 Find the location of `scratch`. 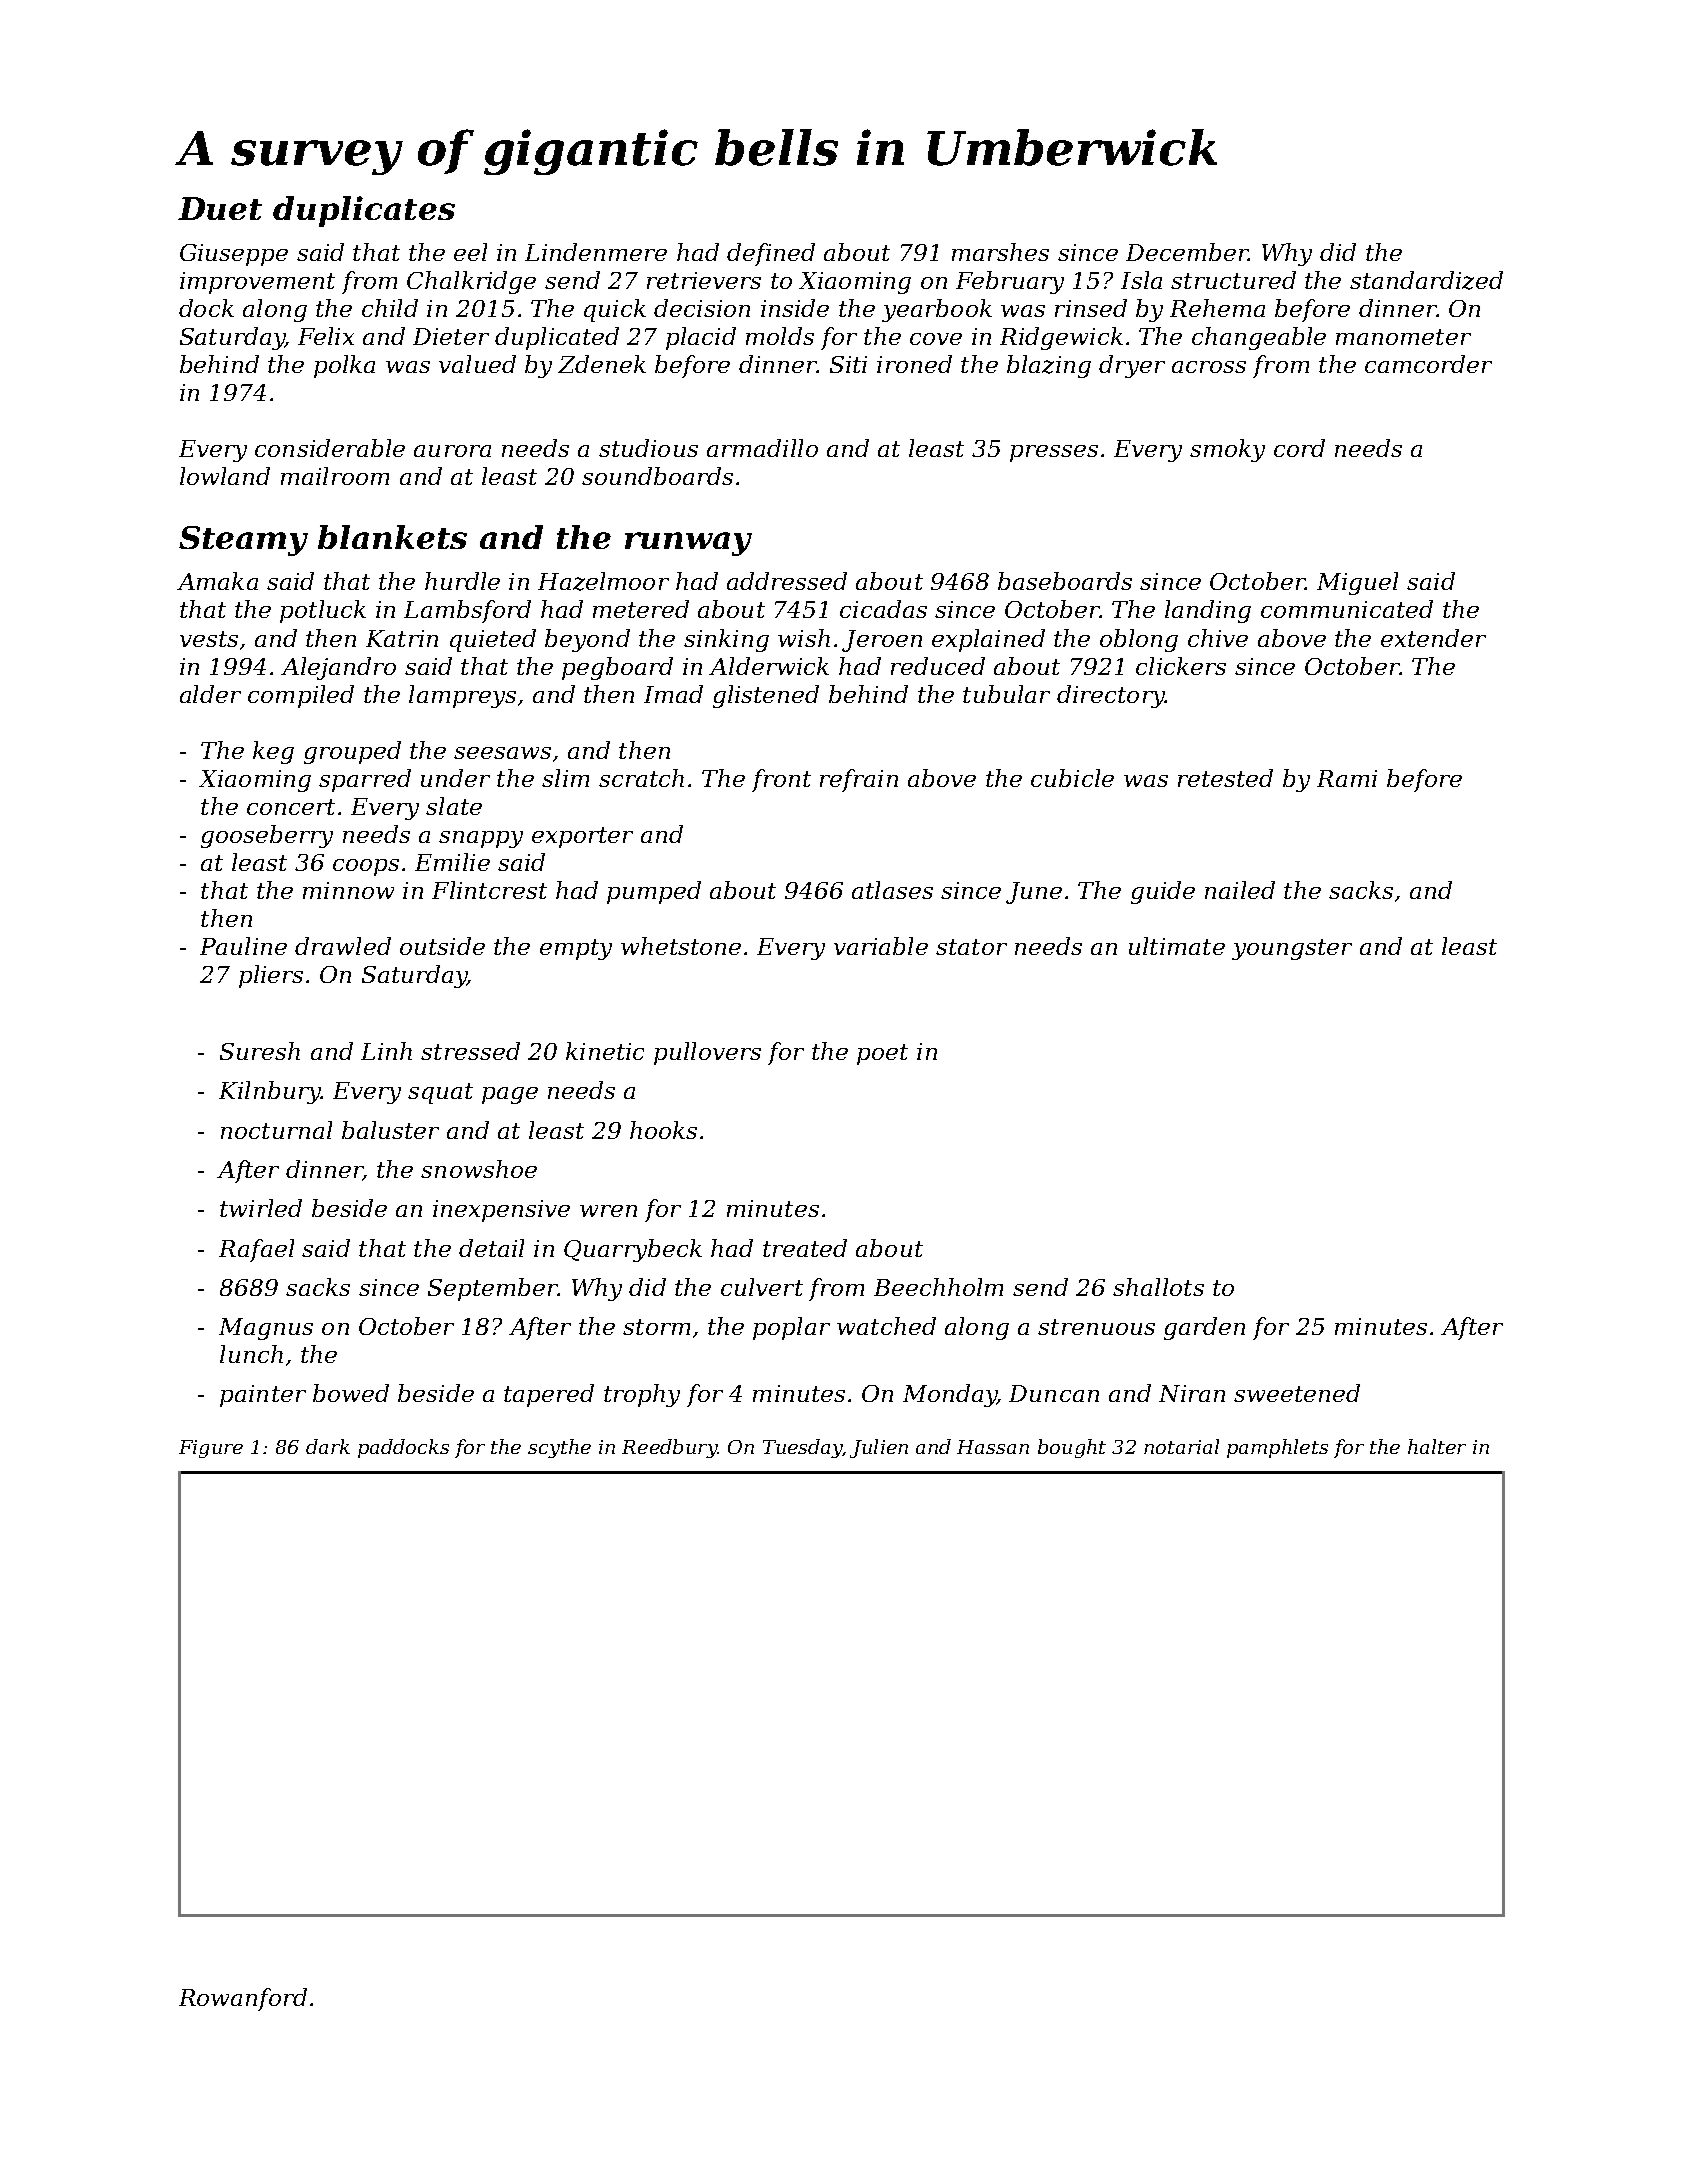

scratch is located at coordinates (641, 778).
